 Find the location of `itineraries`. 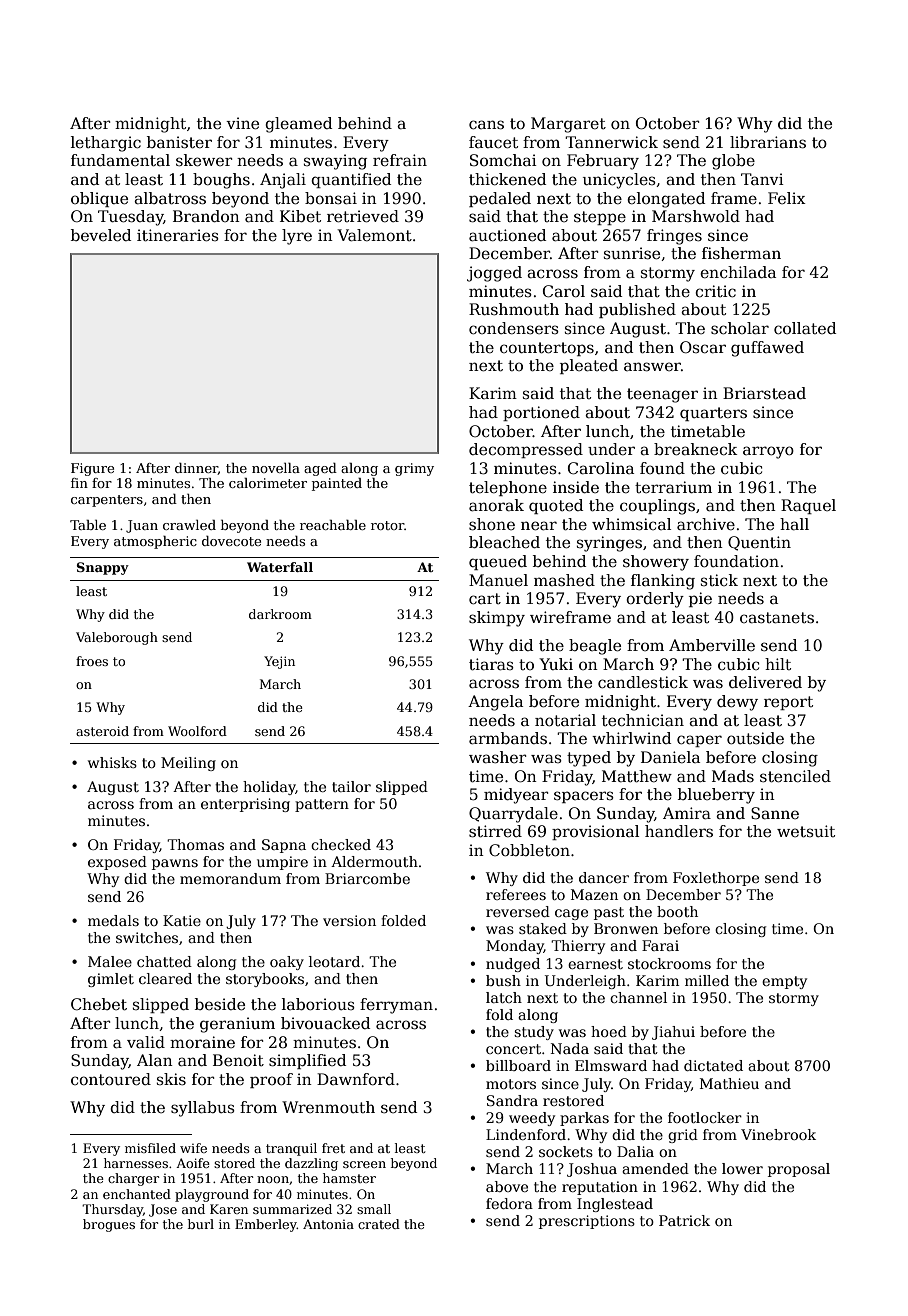

itineraries is located at coordinates (178, 235).
